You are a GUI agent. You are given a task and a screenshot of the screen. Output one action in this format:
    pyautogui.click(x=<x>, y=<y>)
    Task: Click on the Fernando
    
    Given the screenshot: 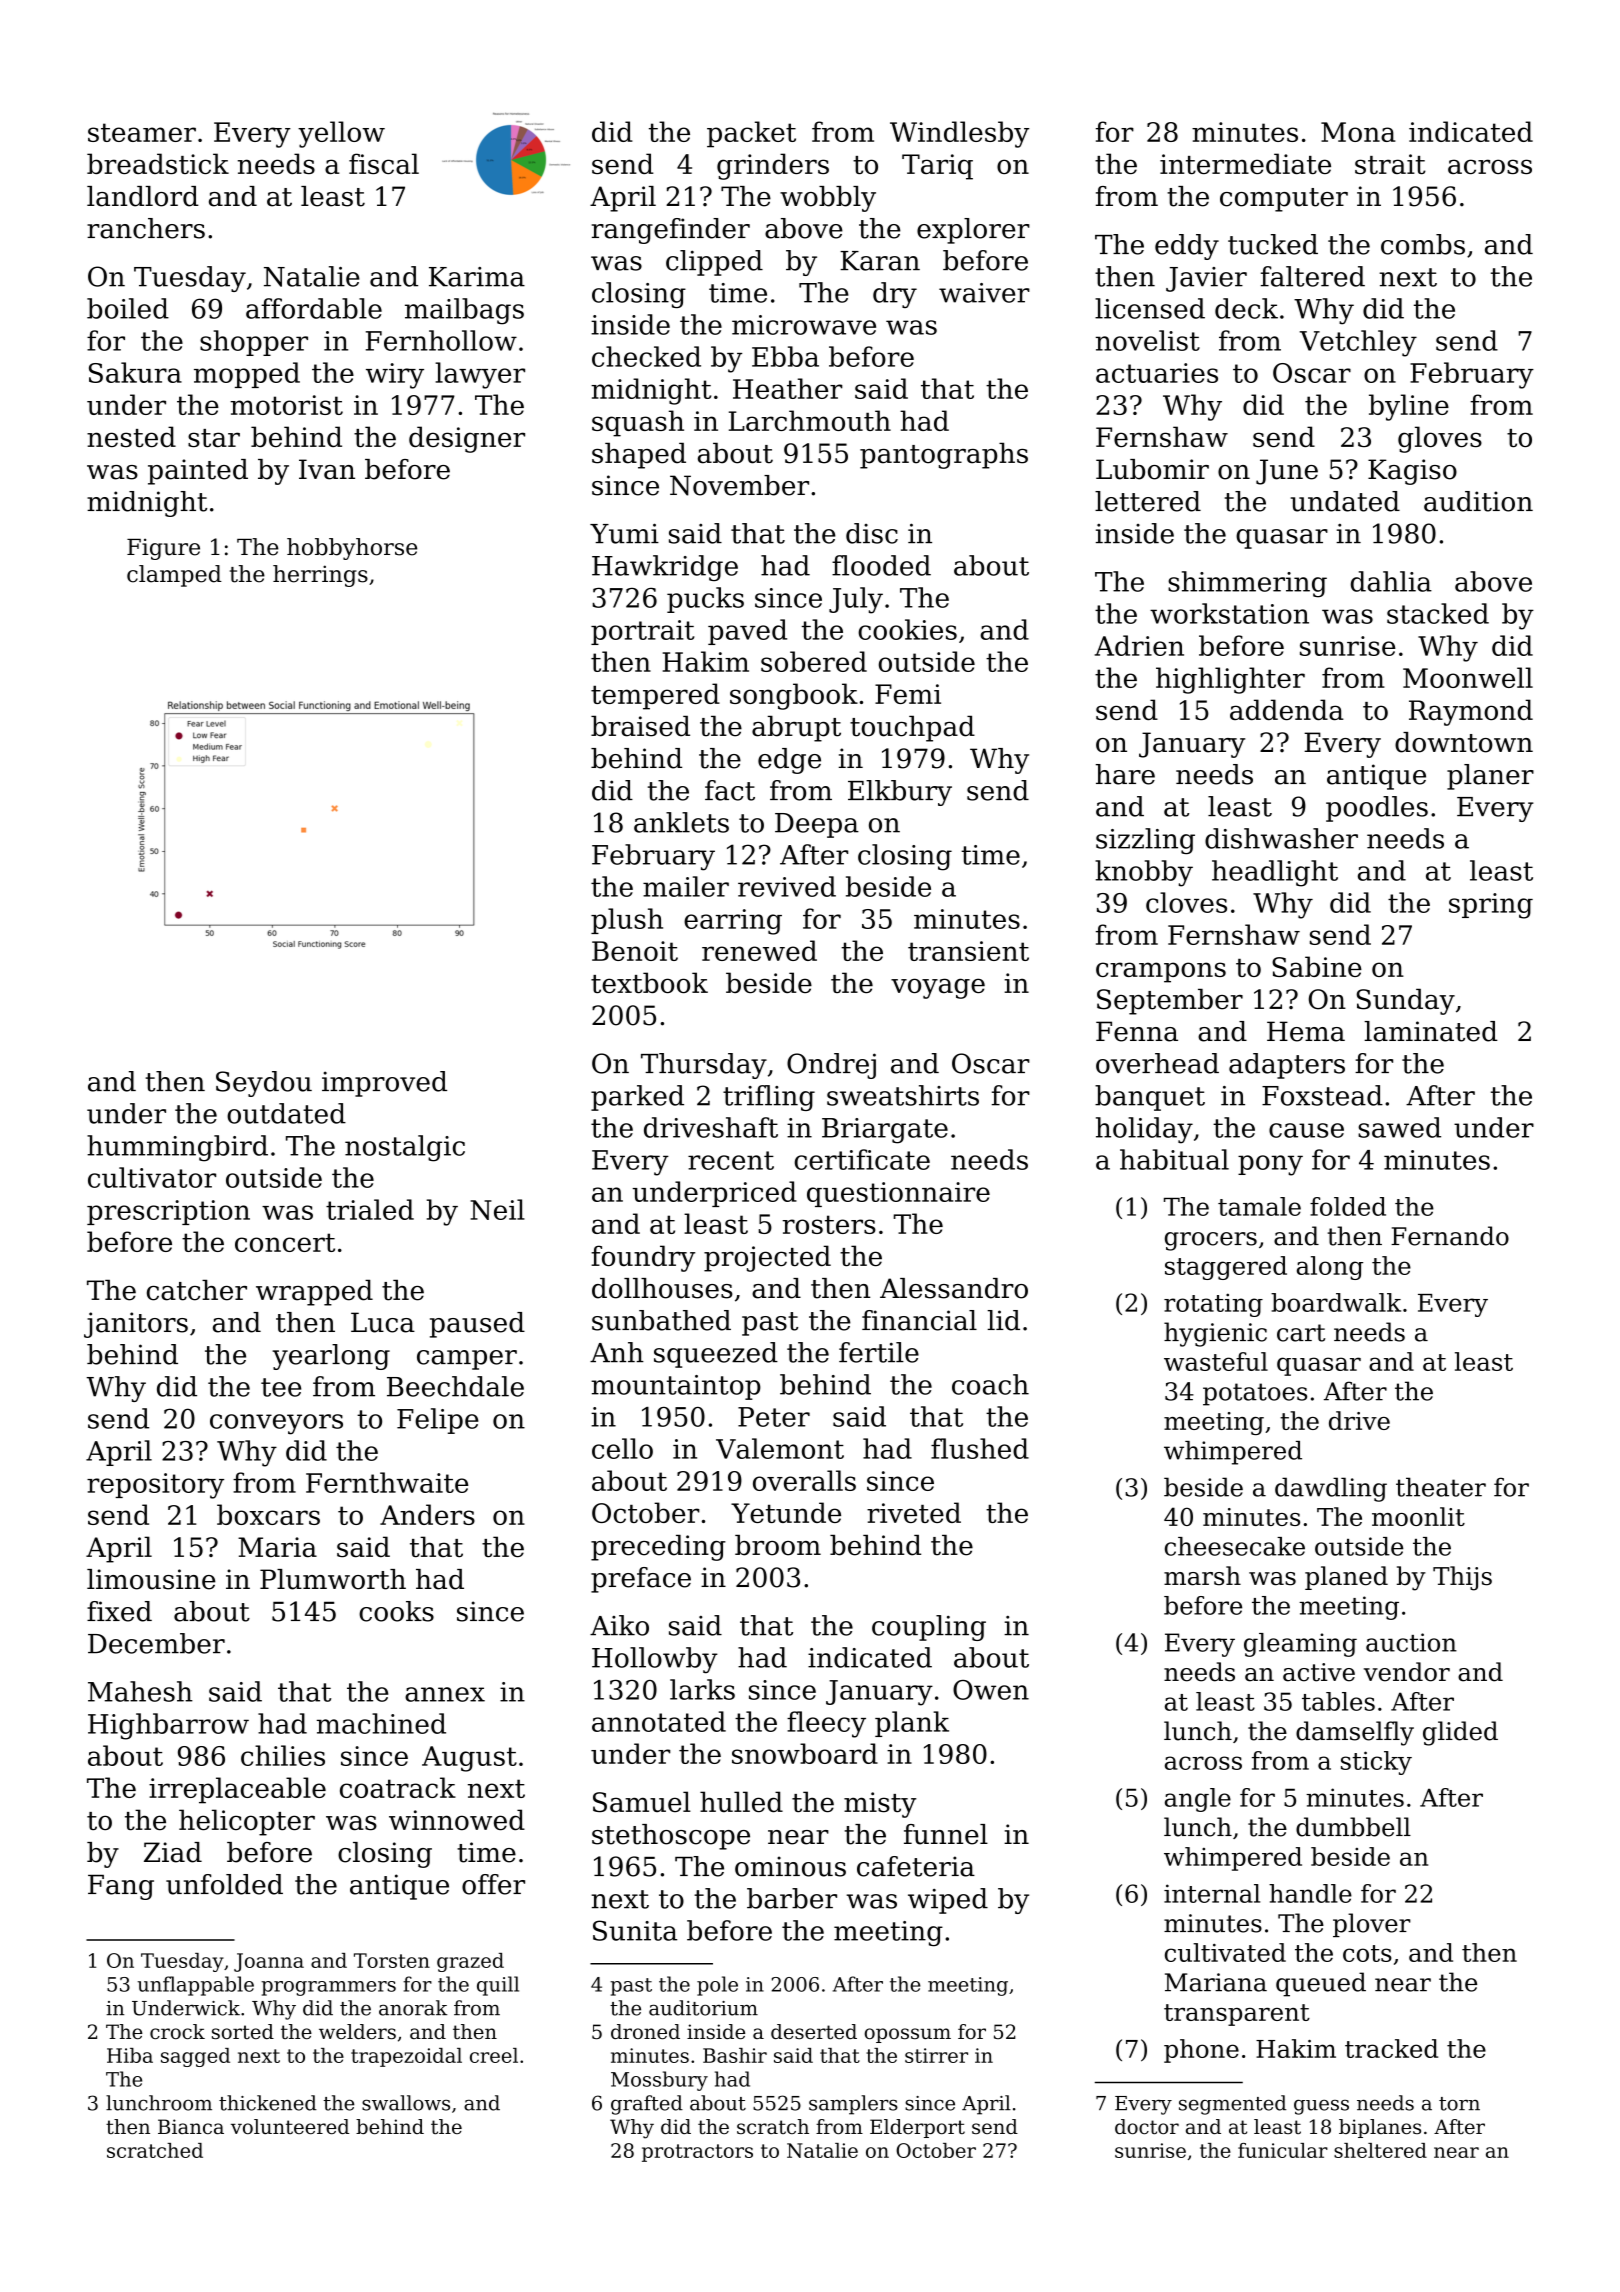 What is the action you would take?
    pyautogui.click(x=1450, y=1236)
